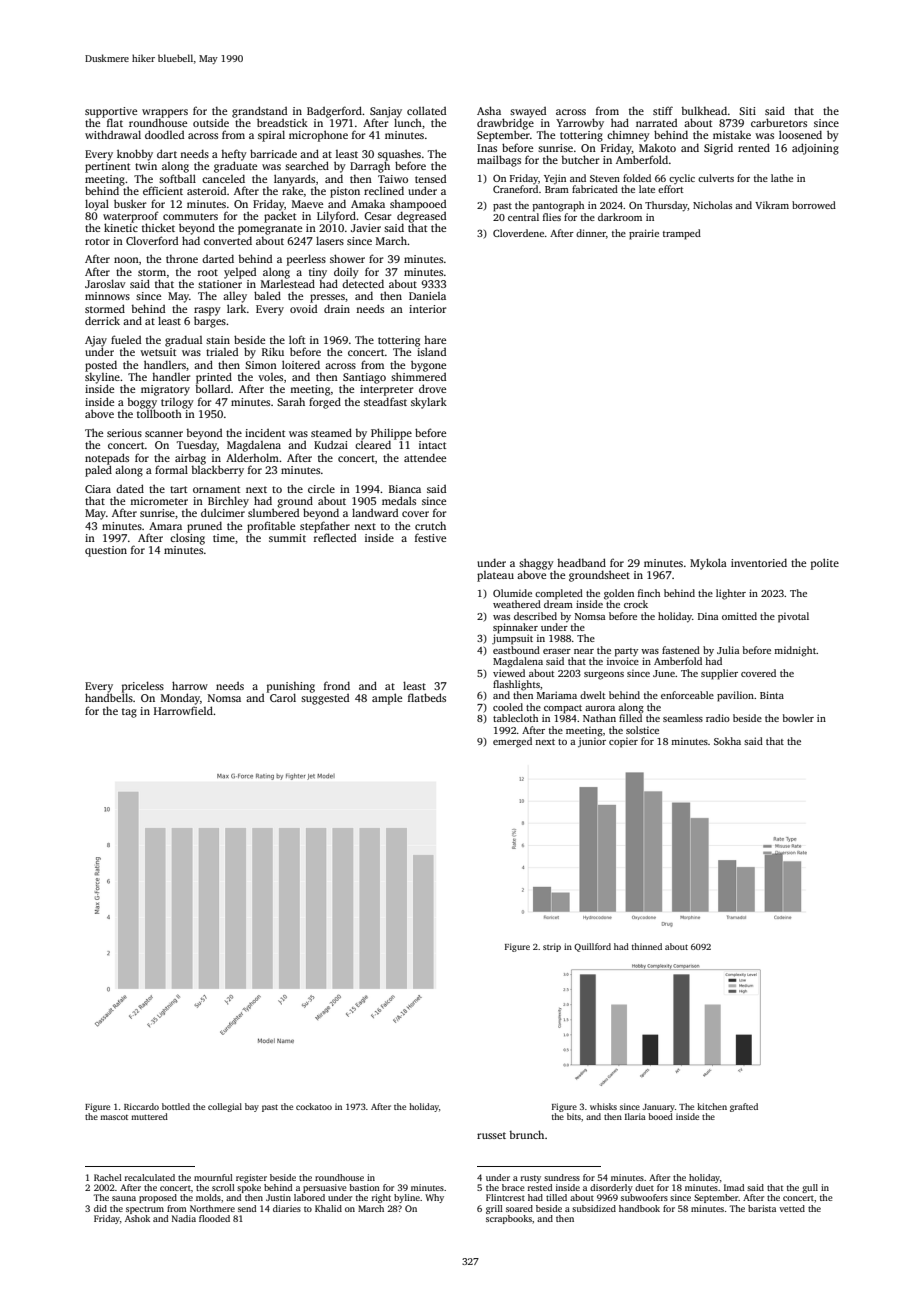  I want to click on Sokha, so click(727, 741).
